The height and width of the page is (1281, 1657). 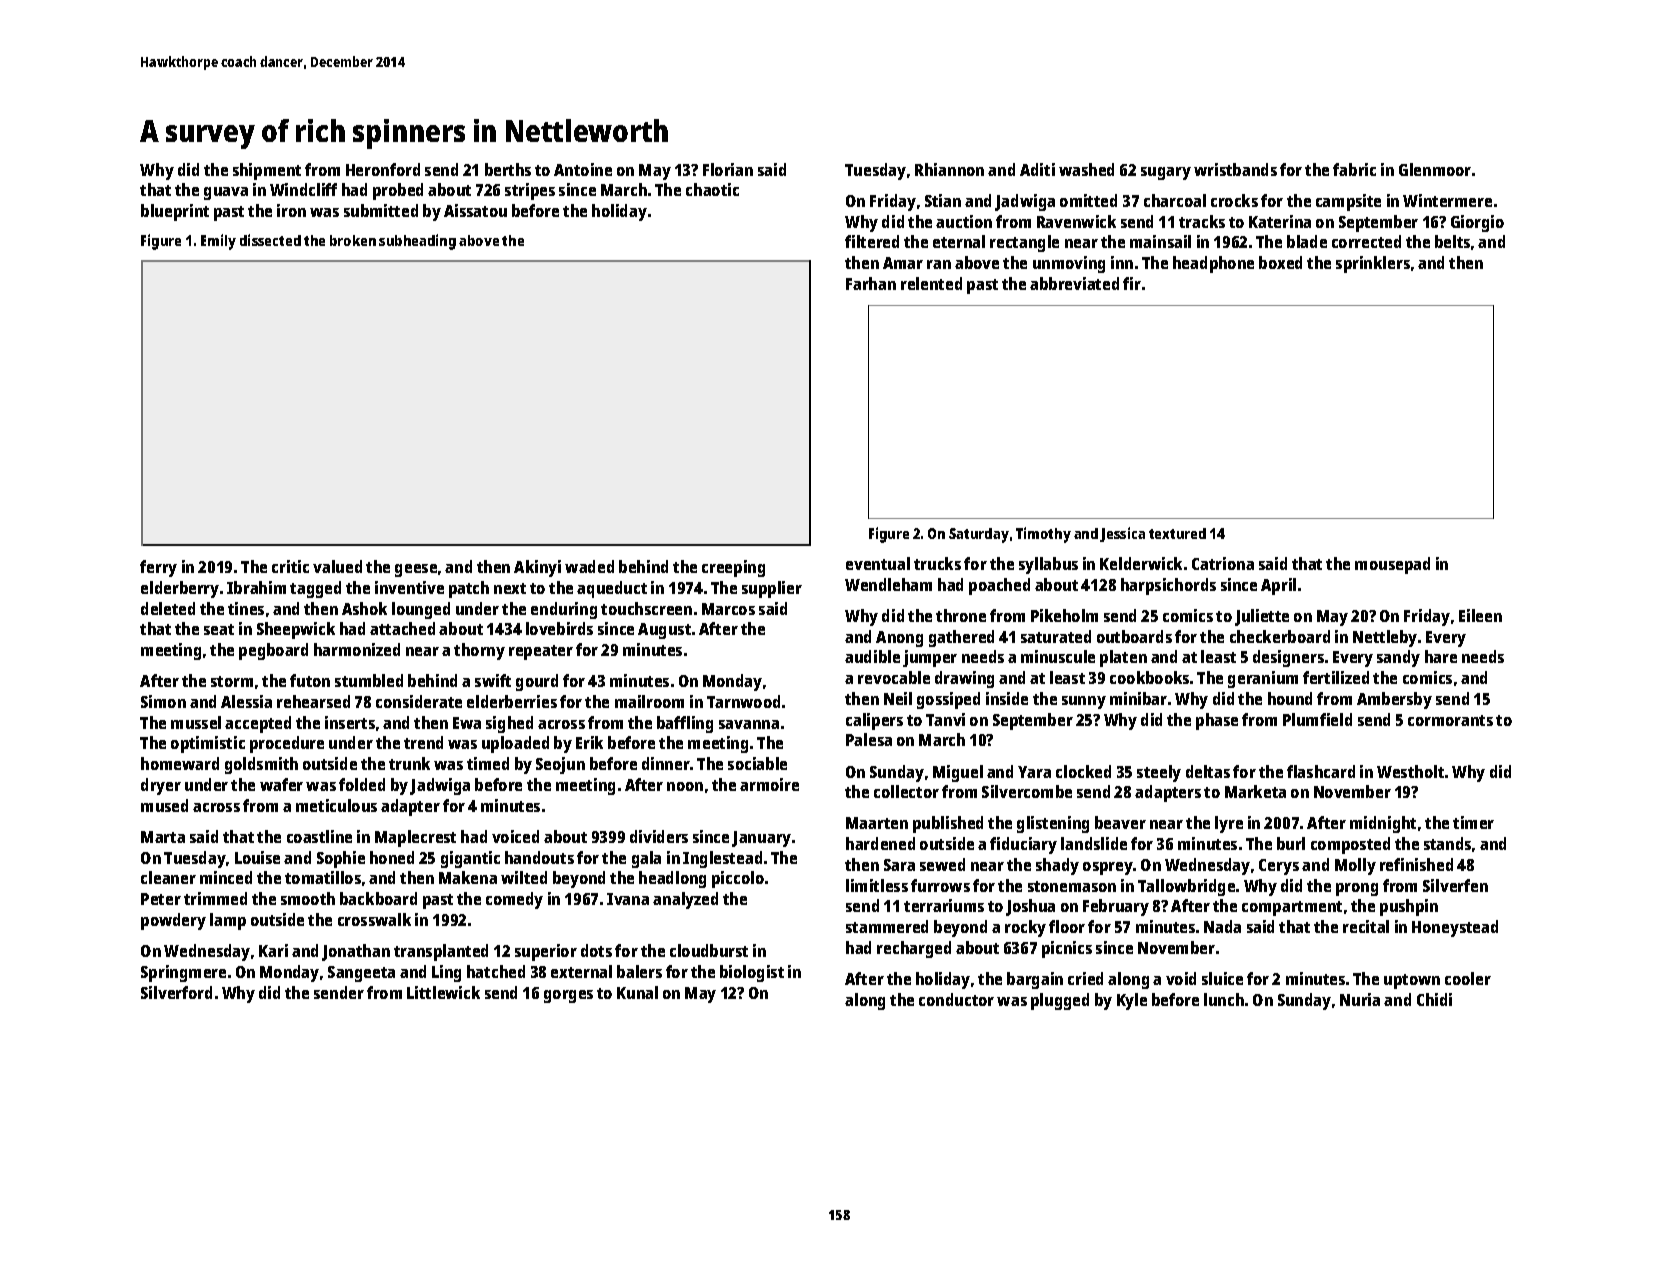 What do you see at coordinates (173, 921) in the page?
I see `powdery` at bounding box center [173, 921].
